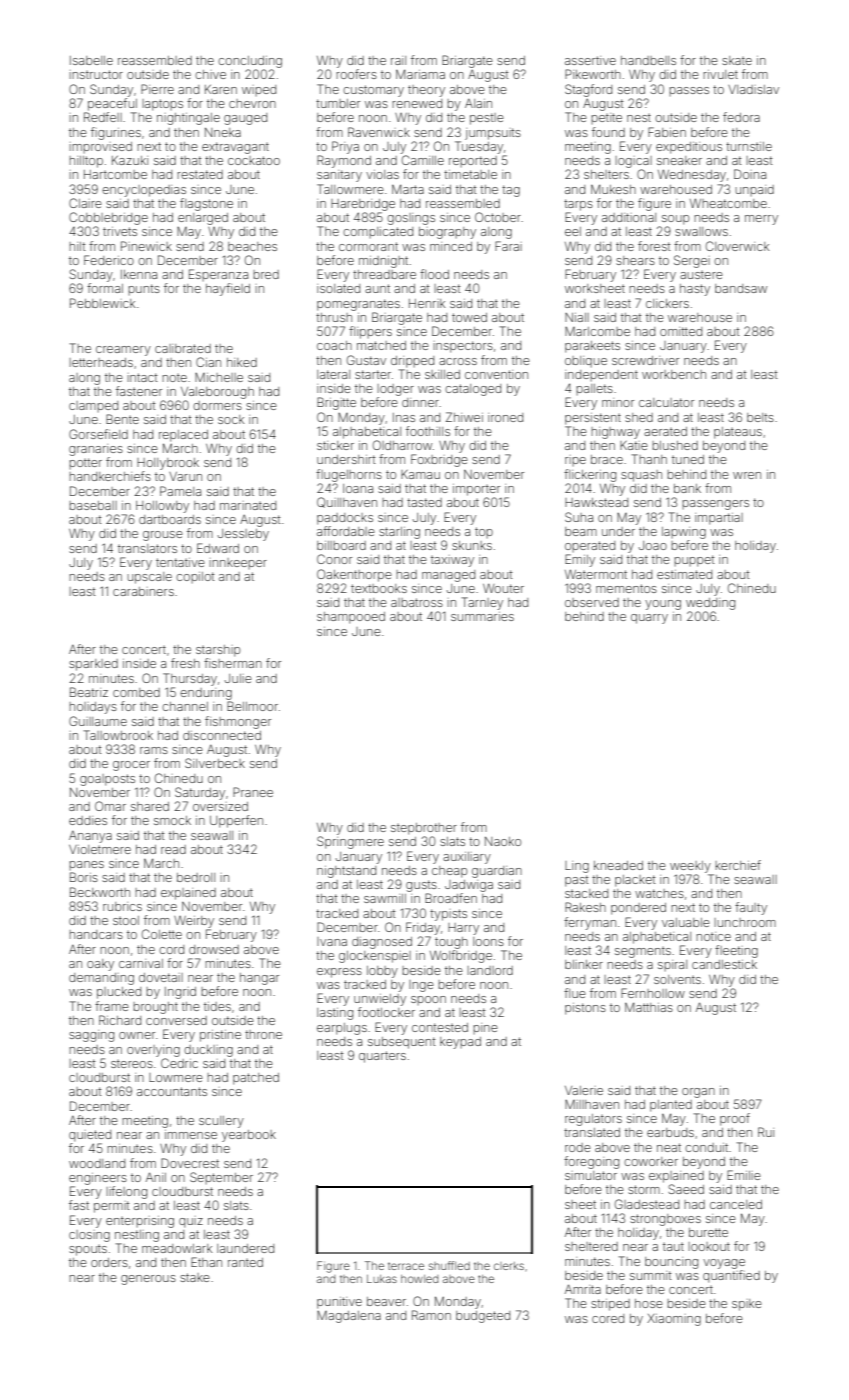  Describe the element at coordinates (420, 74) in the screenshot. I see `Mariama` at that location.
